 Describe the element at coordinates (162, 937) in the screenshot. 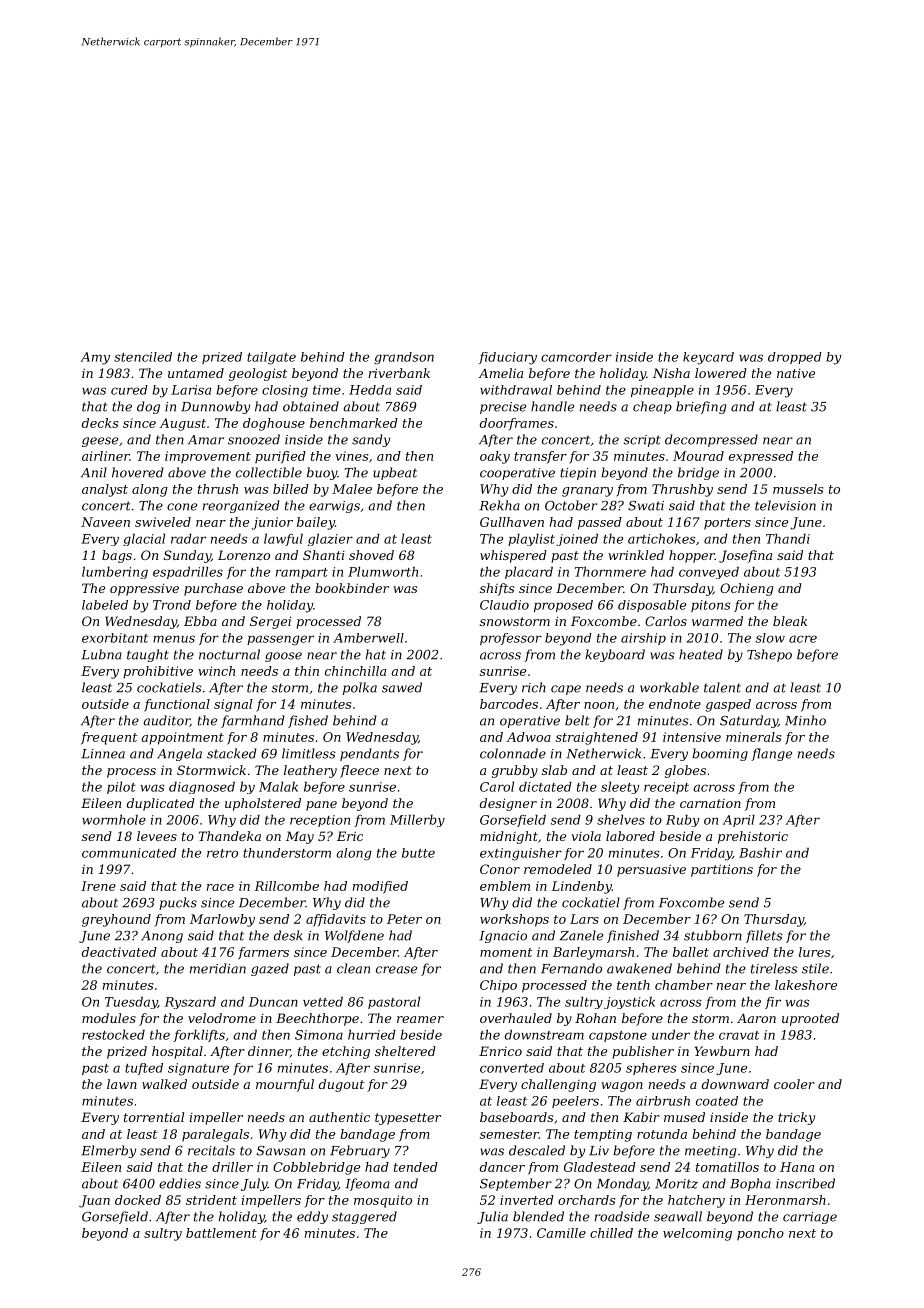

I see `Anong` at that location.
